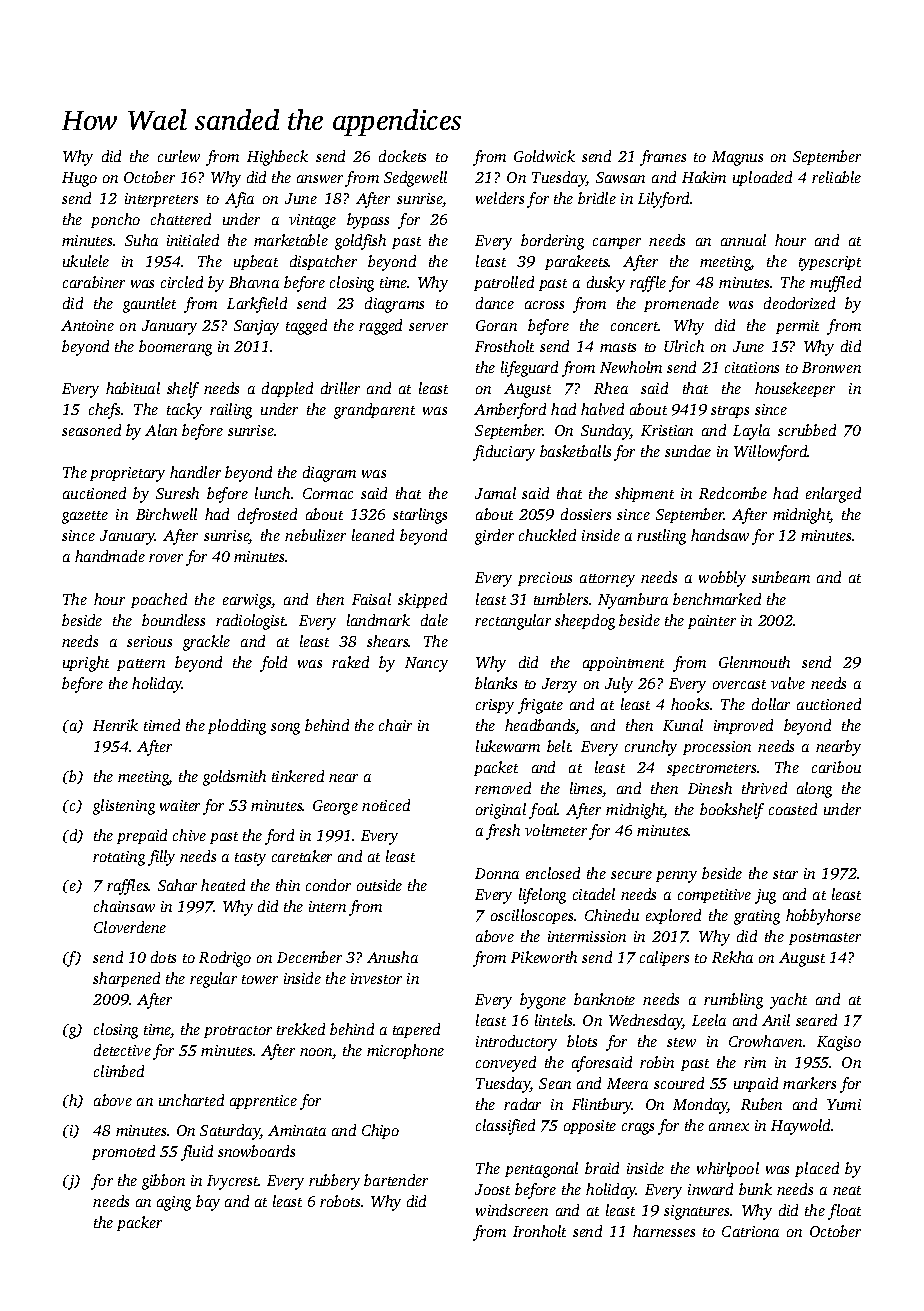 This screenshot has width=924, height=1311. What do you see at coordinates (273, 664) in the screenshot?
I see `fold` at bounding box center [273, 664].
